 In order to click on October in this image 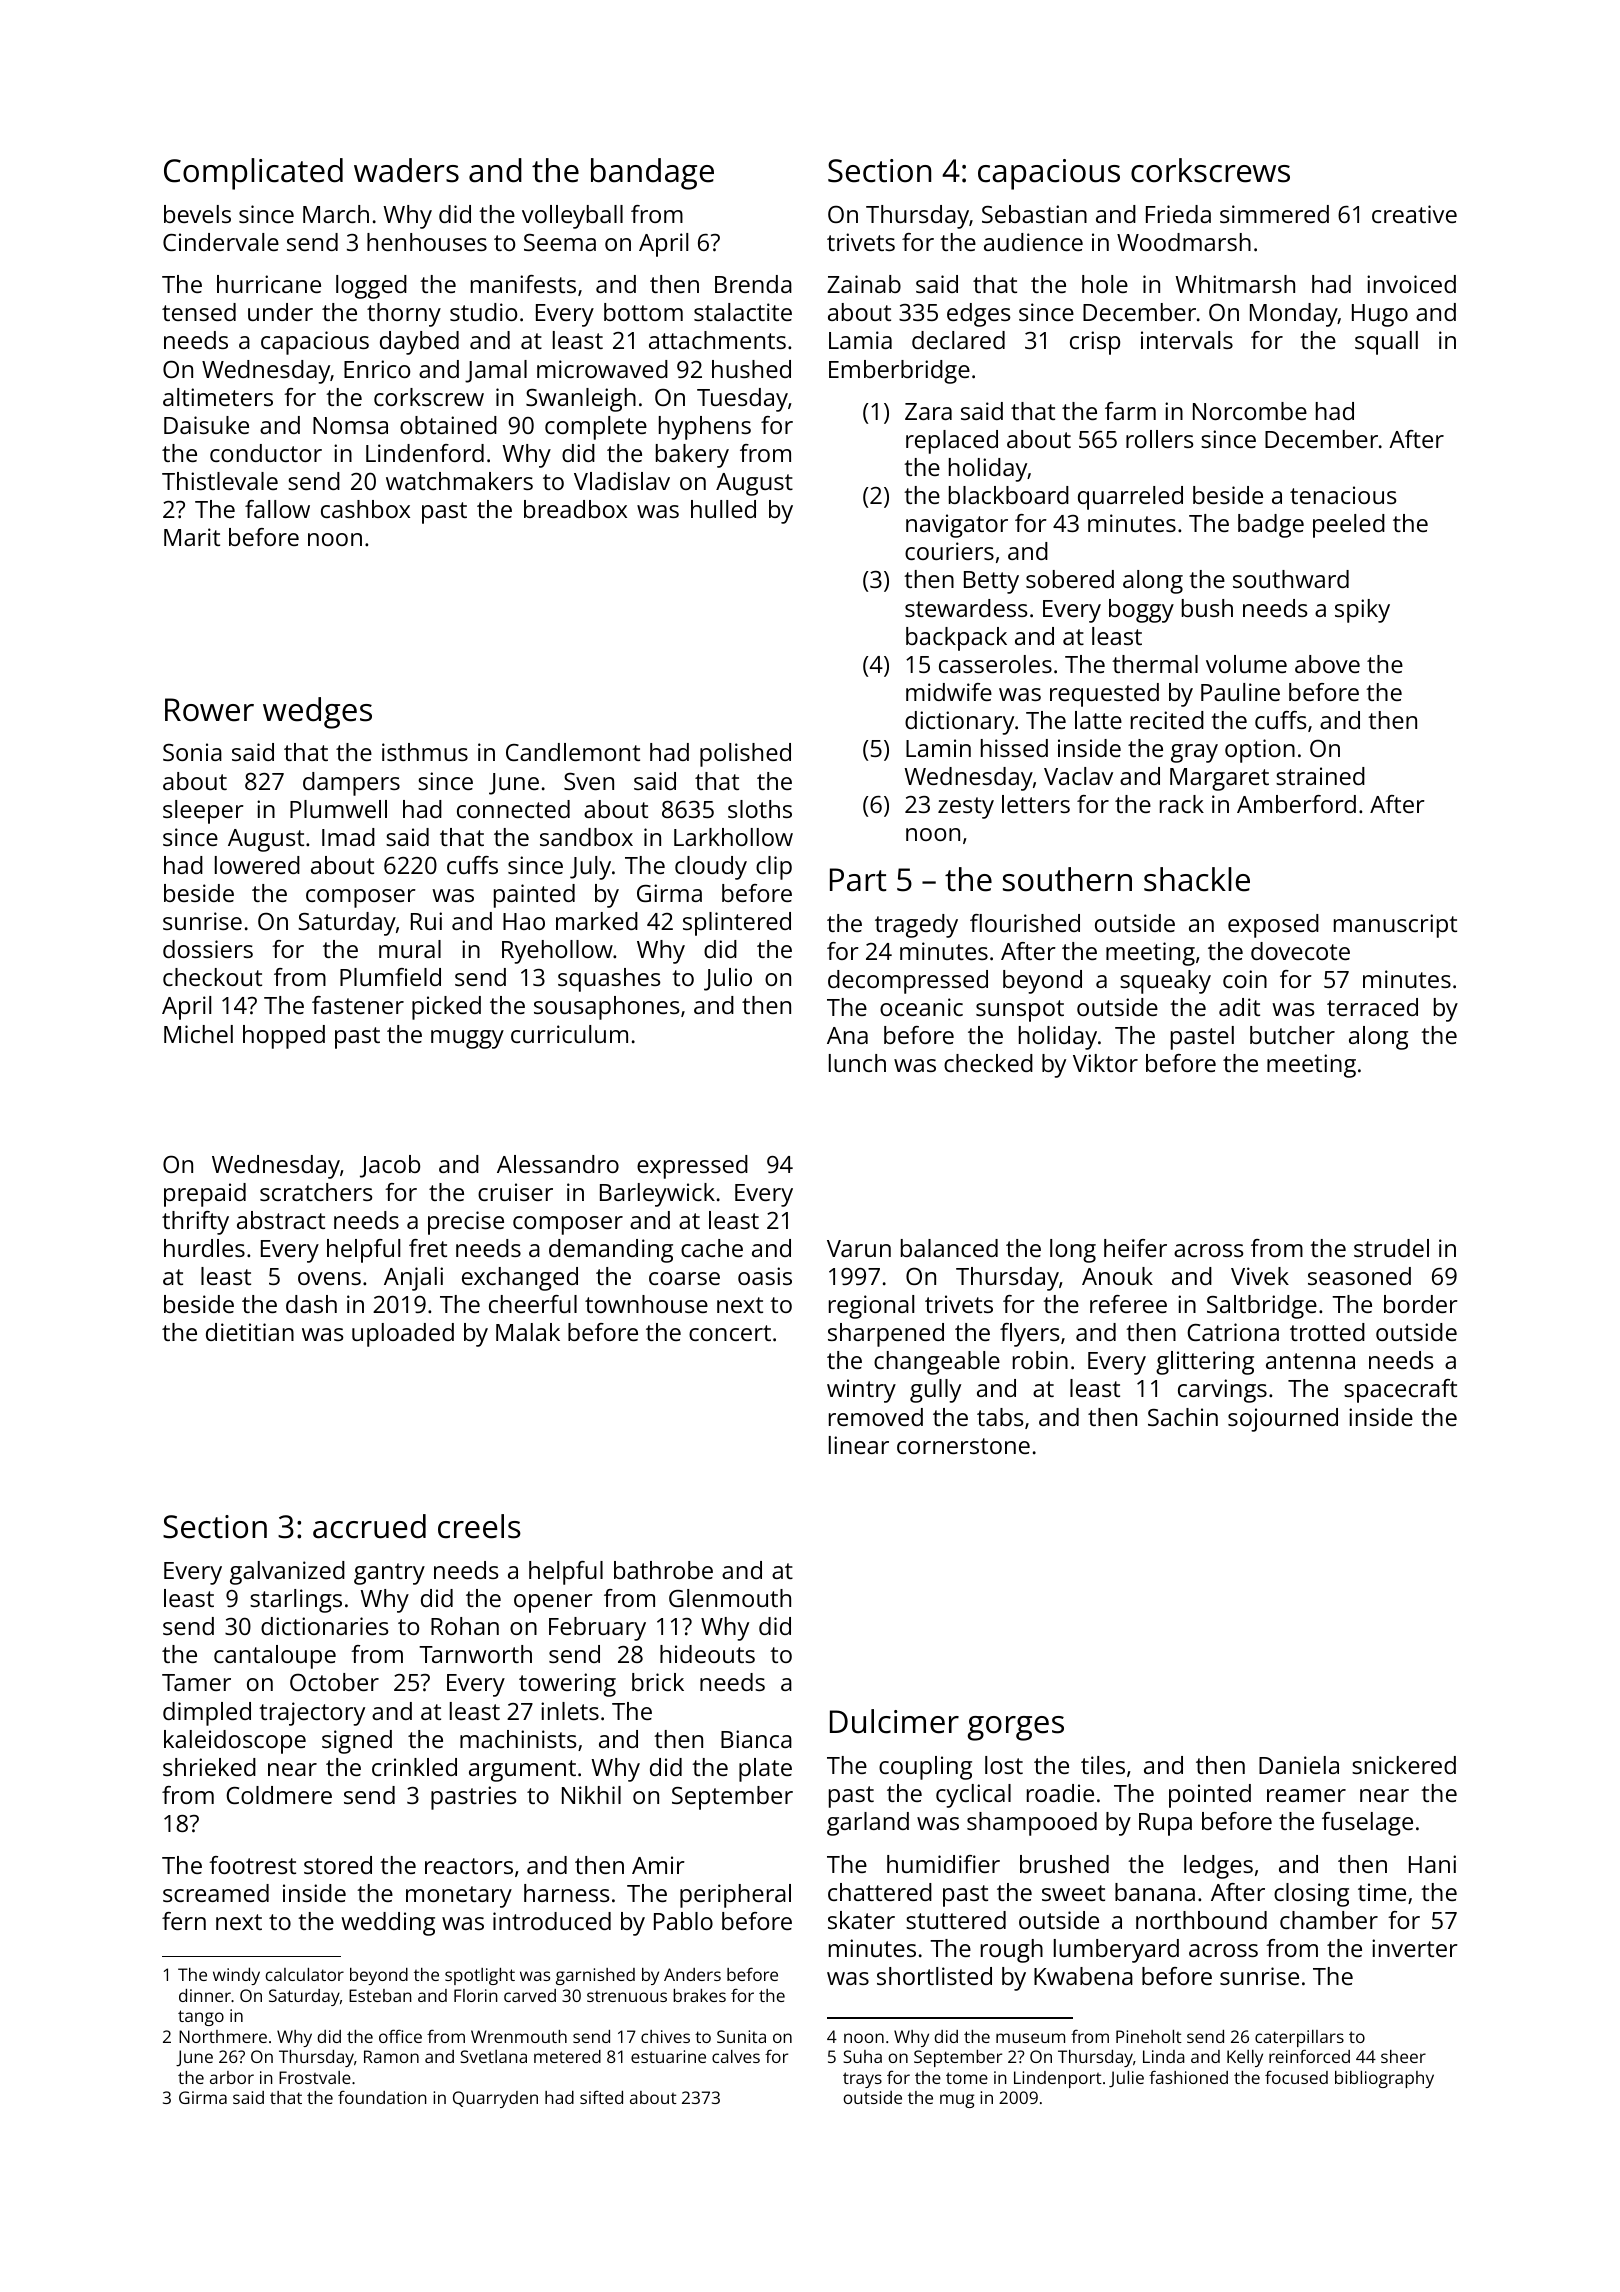, I will do `click(334, 1682)`.
